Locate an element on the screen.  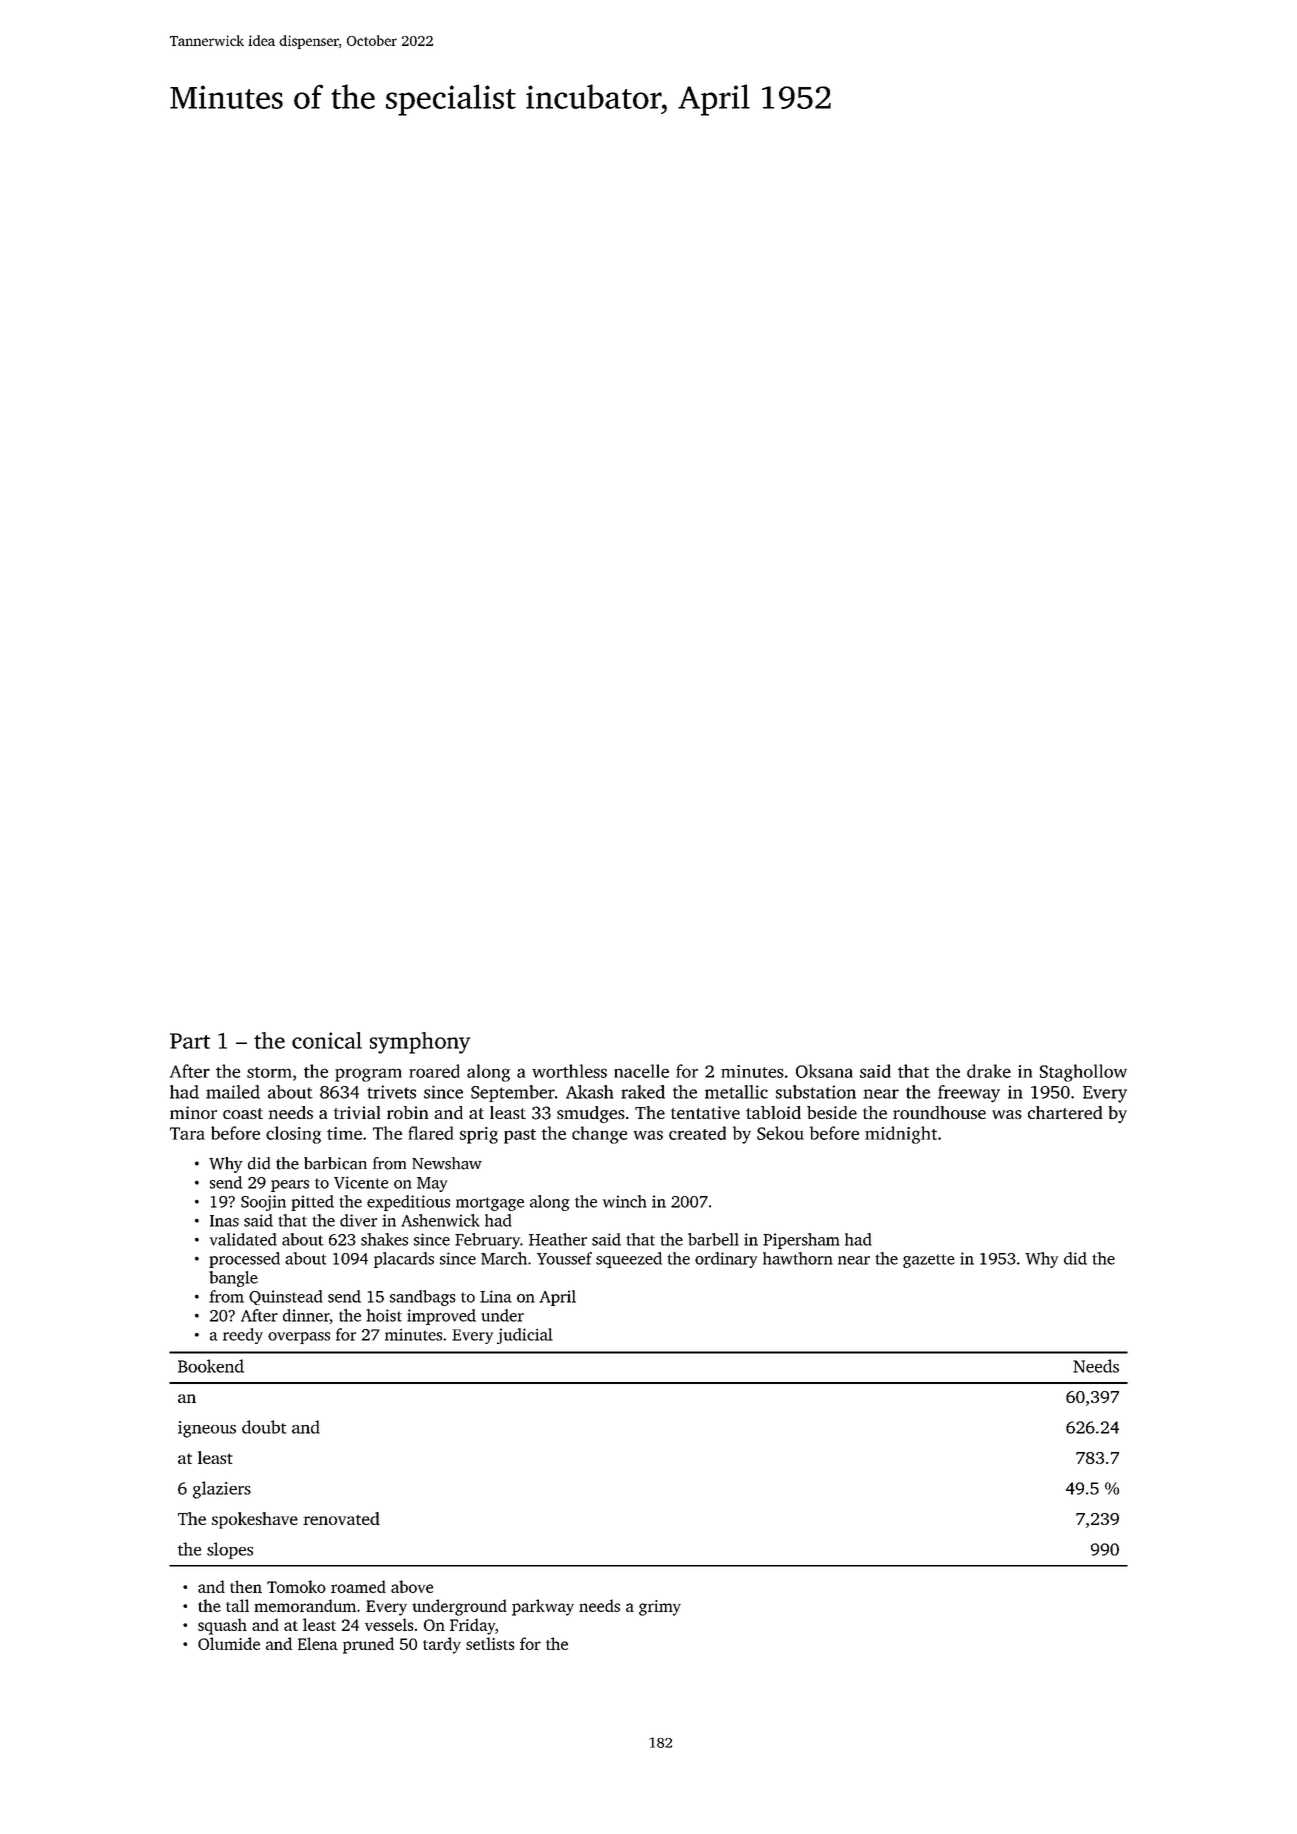
parkway is located at coordinates (543, 1607).
